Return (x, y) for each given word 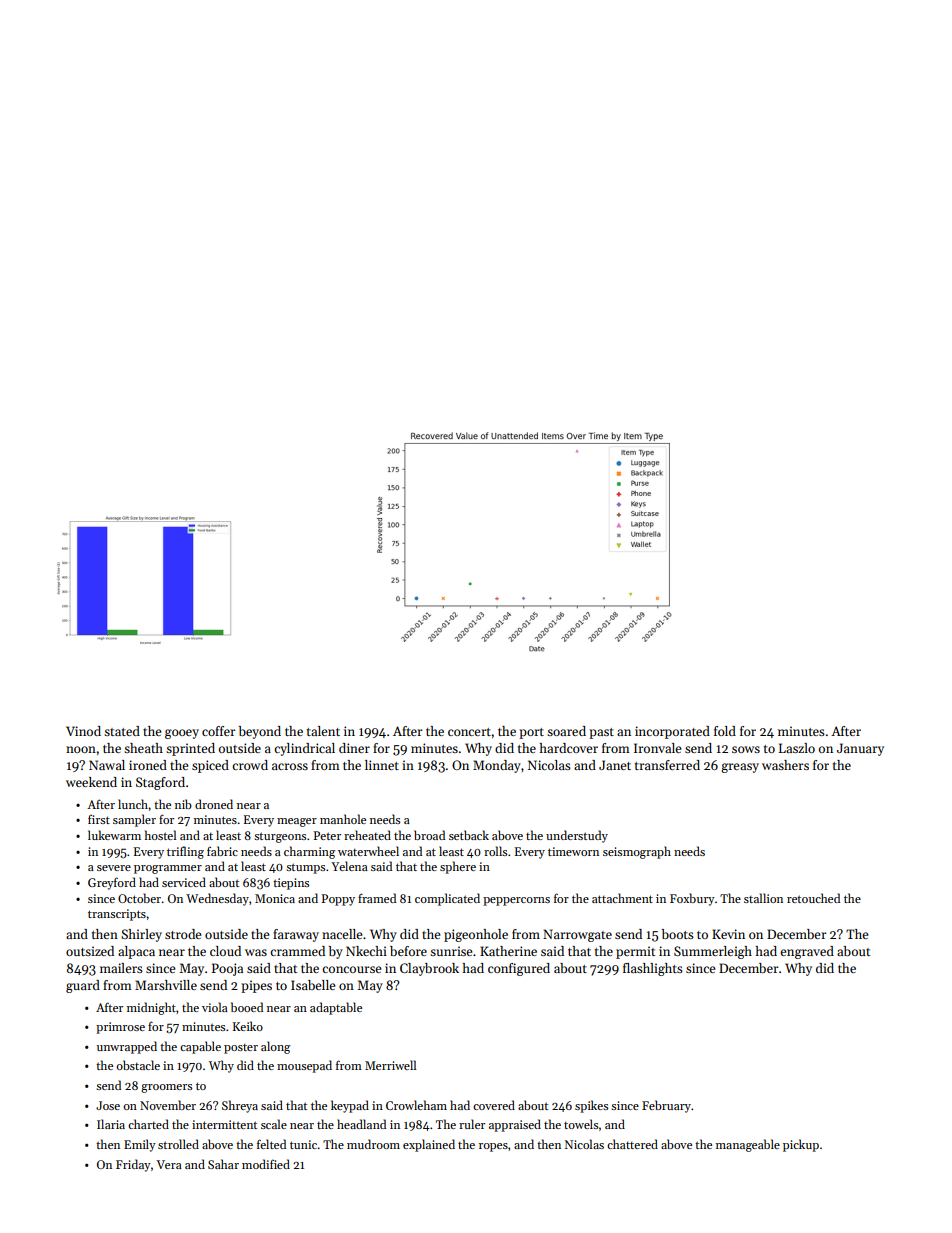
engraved (807, 952)
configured (519, 969)
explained (429, 1145)
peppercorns (516, 901)
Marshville (166, 985)
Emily (140, 1145)
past (601, 733)
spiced (210, 766)
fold (725, 731)
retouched (813, 898)
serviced (184, 882)
